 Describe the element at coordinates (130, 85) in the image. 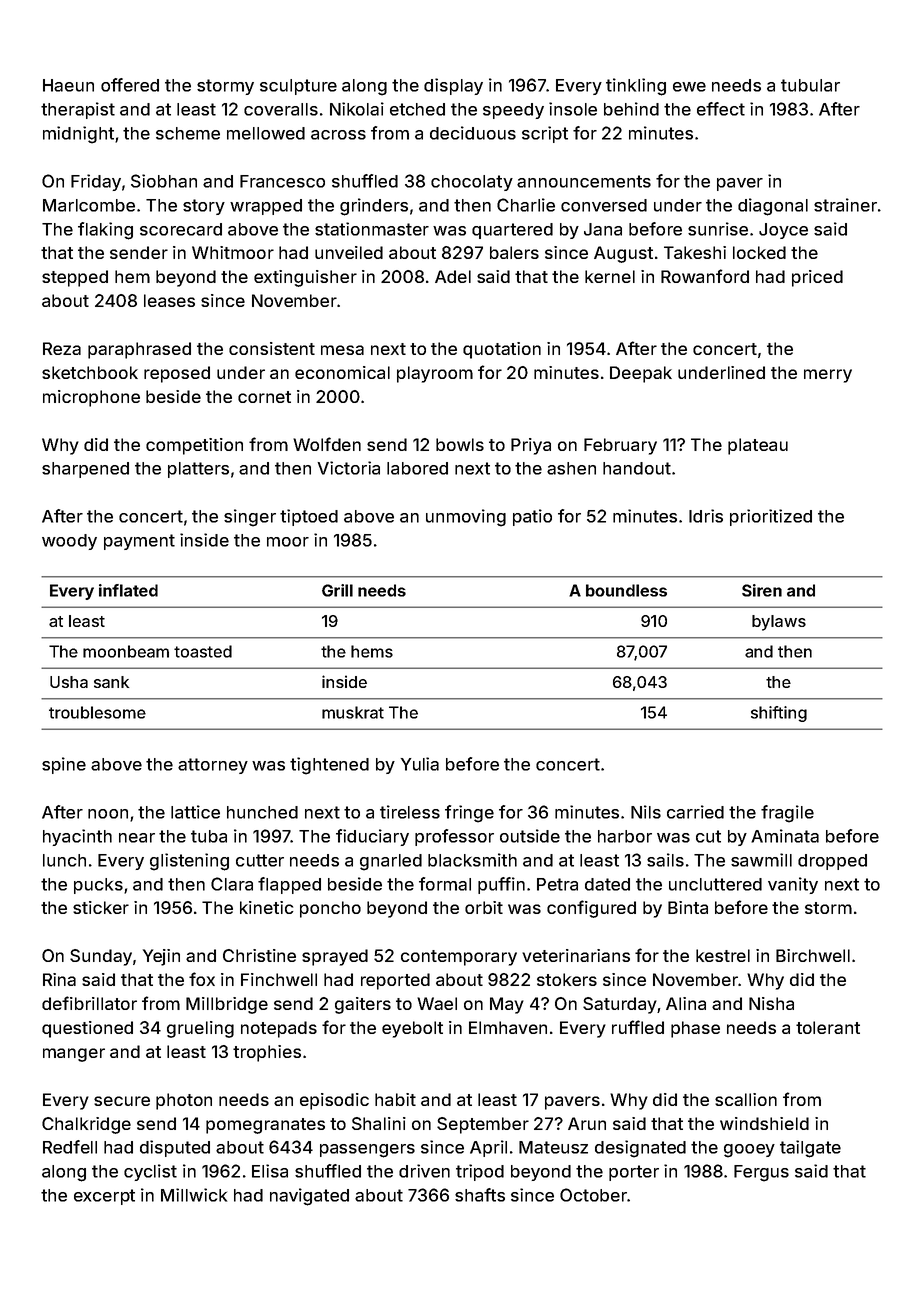

I see `offered` at that location.
